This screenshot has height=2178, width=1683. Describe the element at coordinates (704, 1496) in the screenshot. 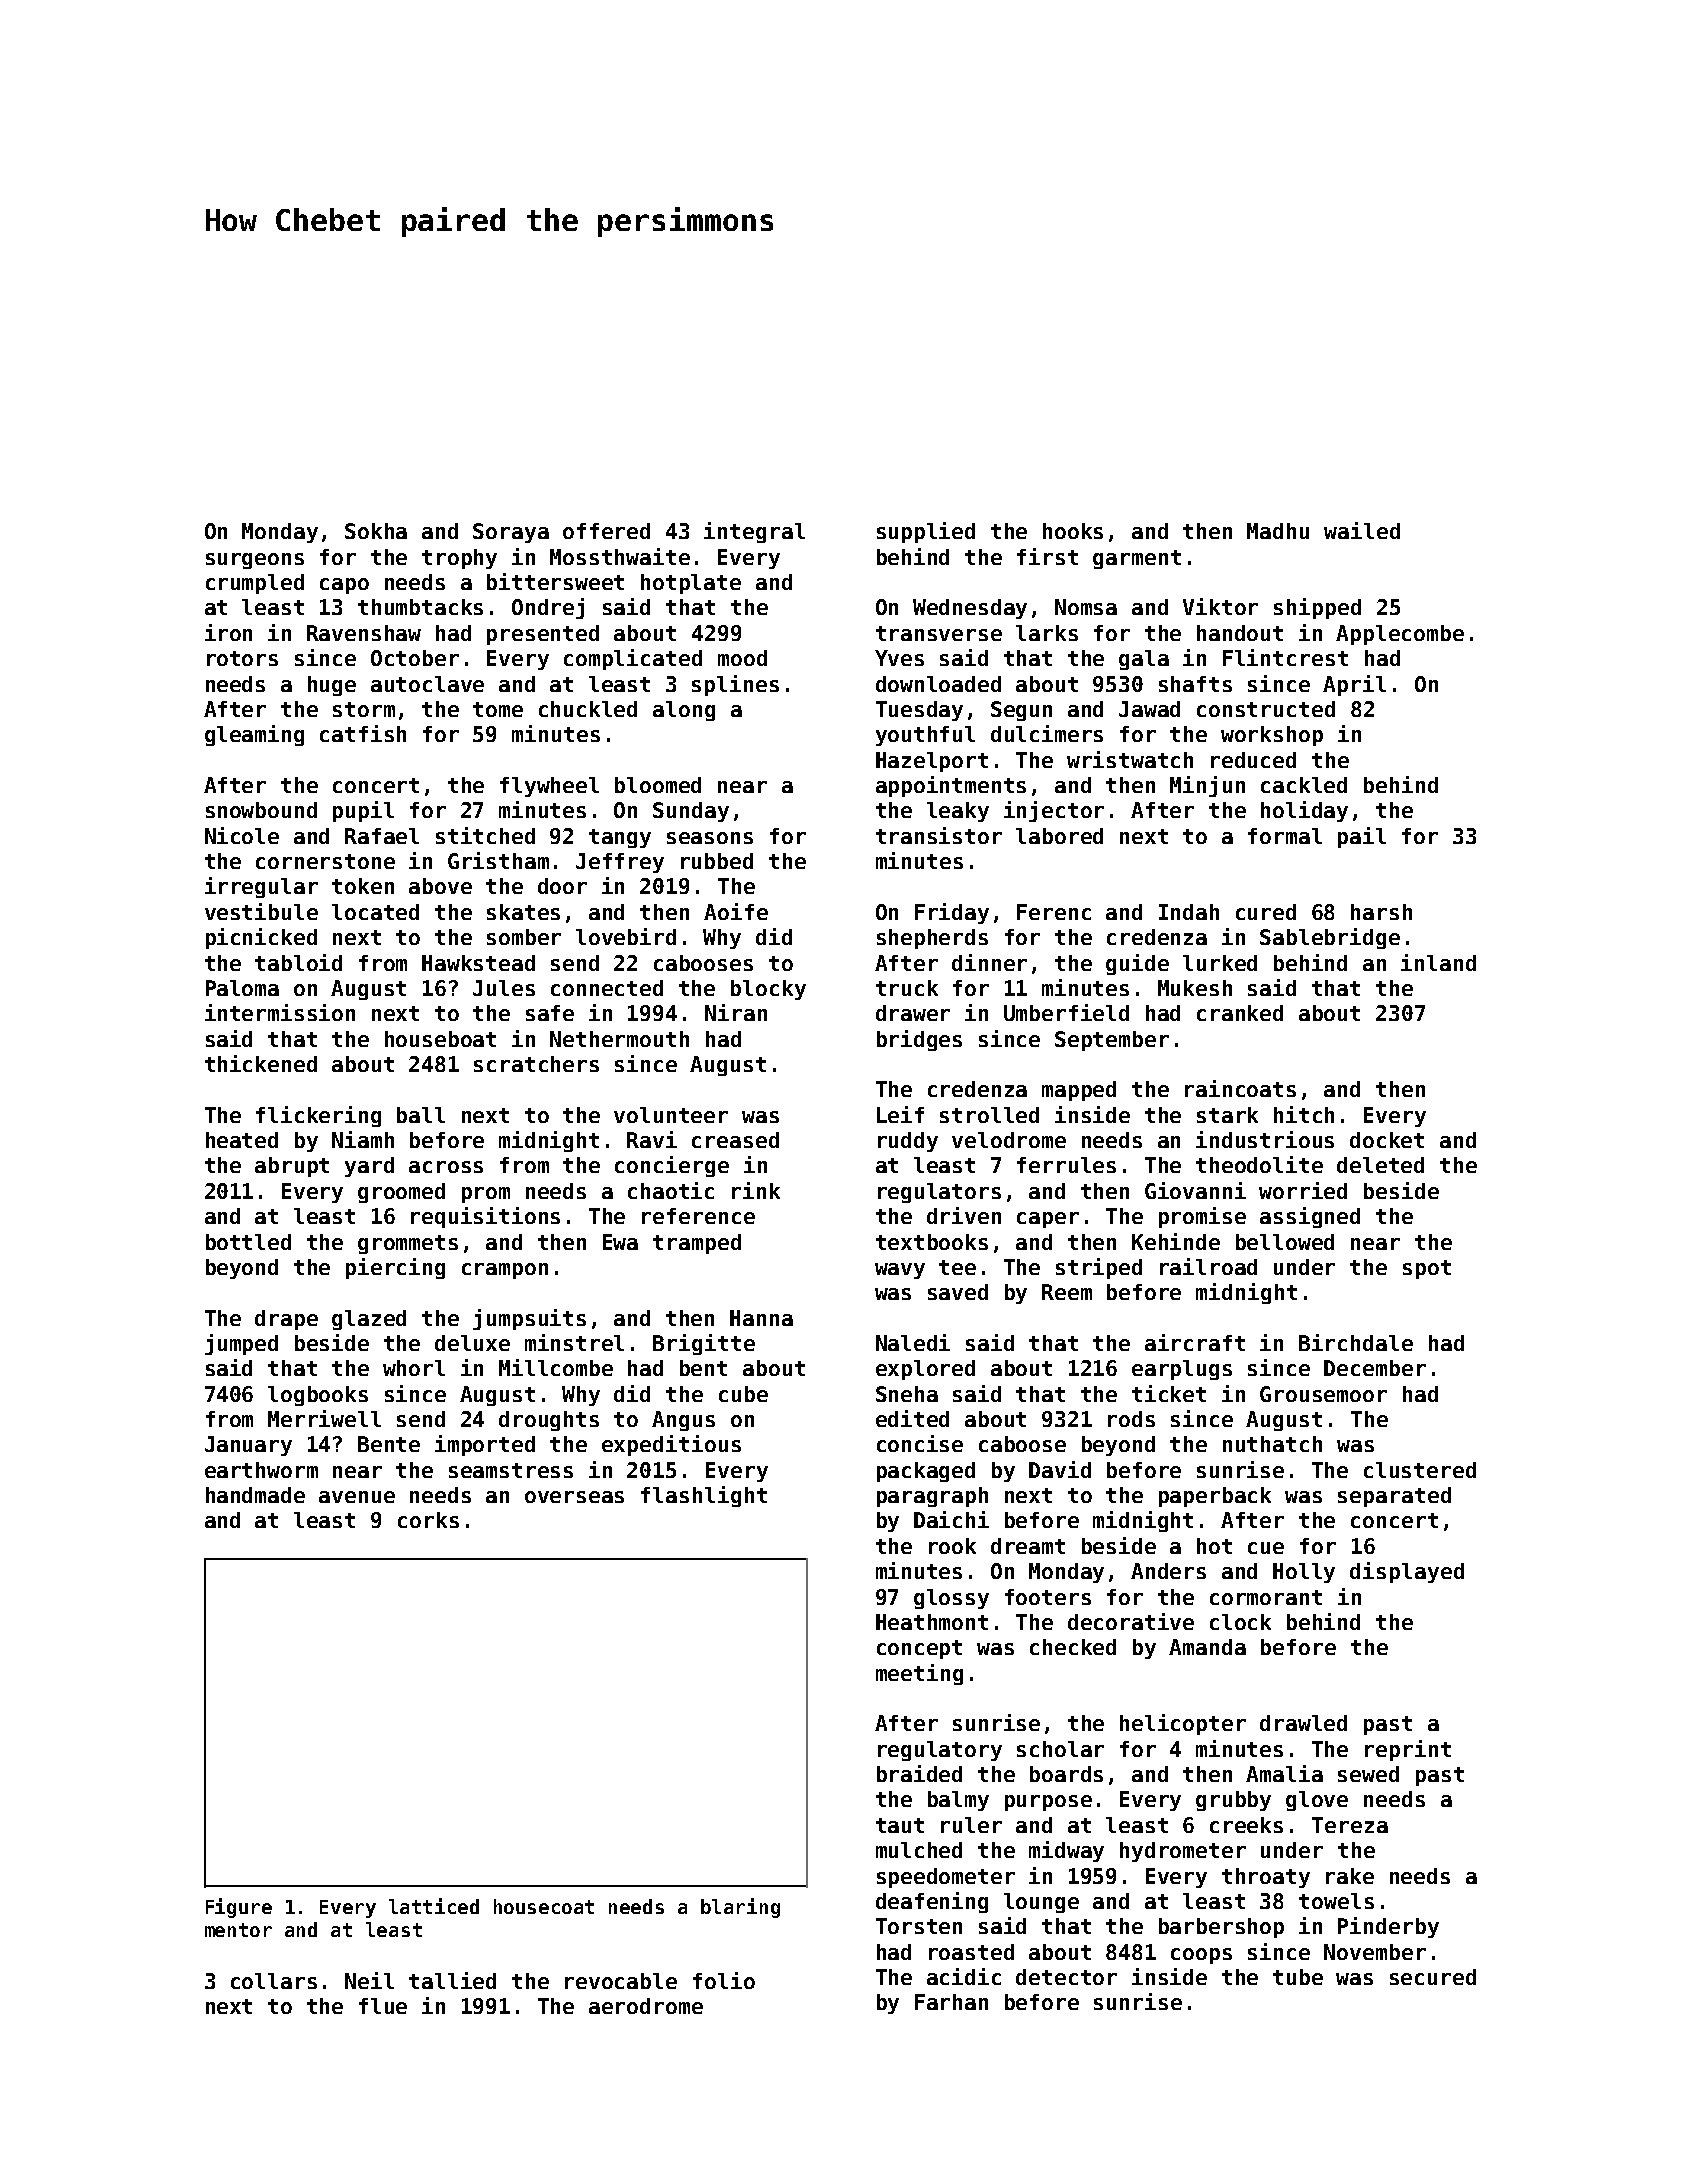

I see `flashlight` at that location.
